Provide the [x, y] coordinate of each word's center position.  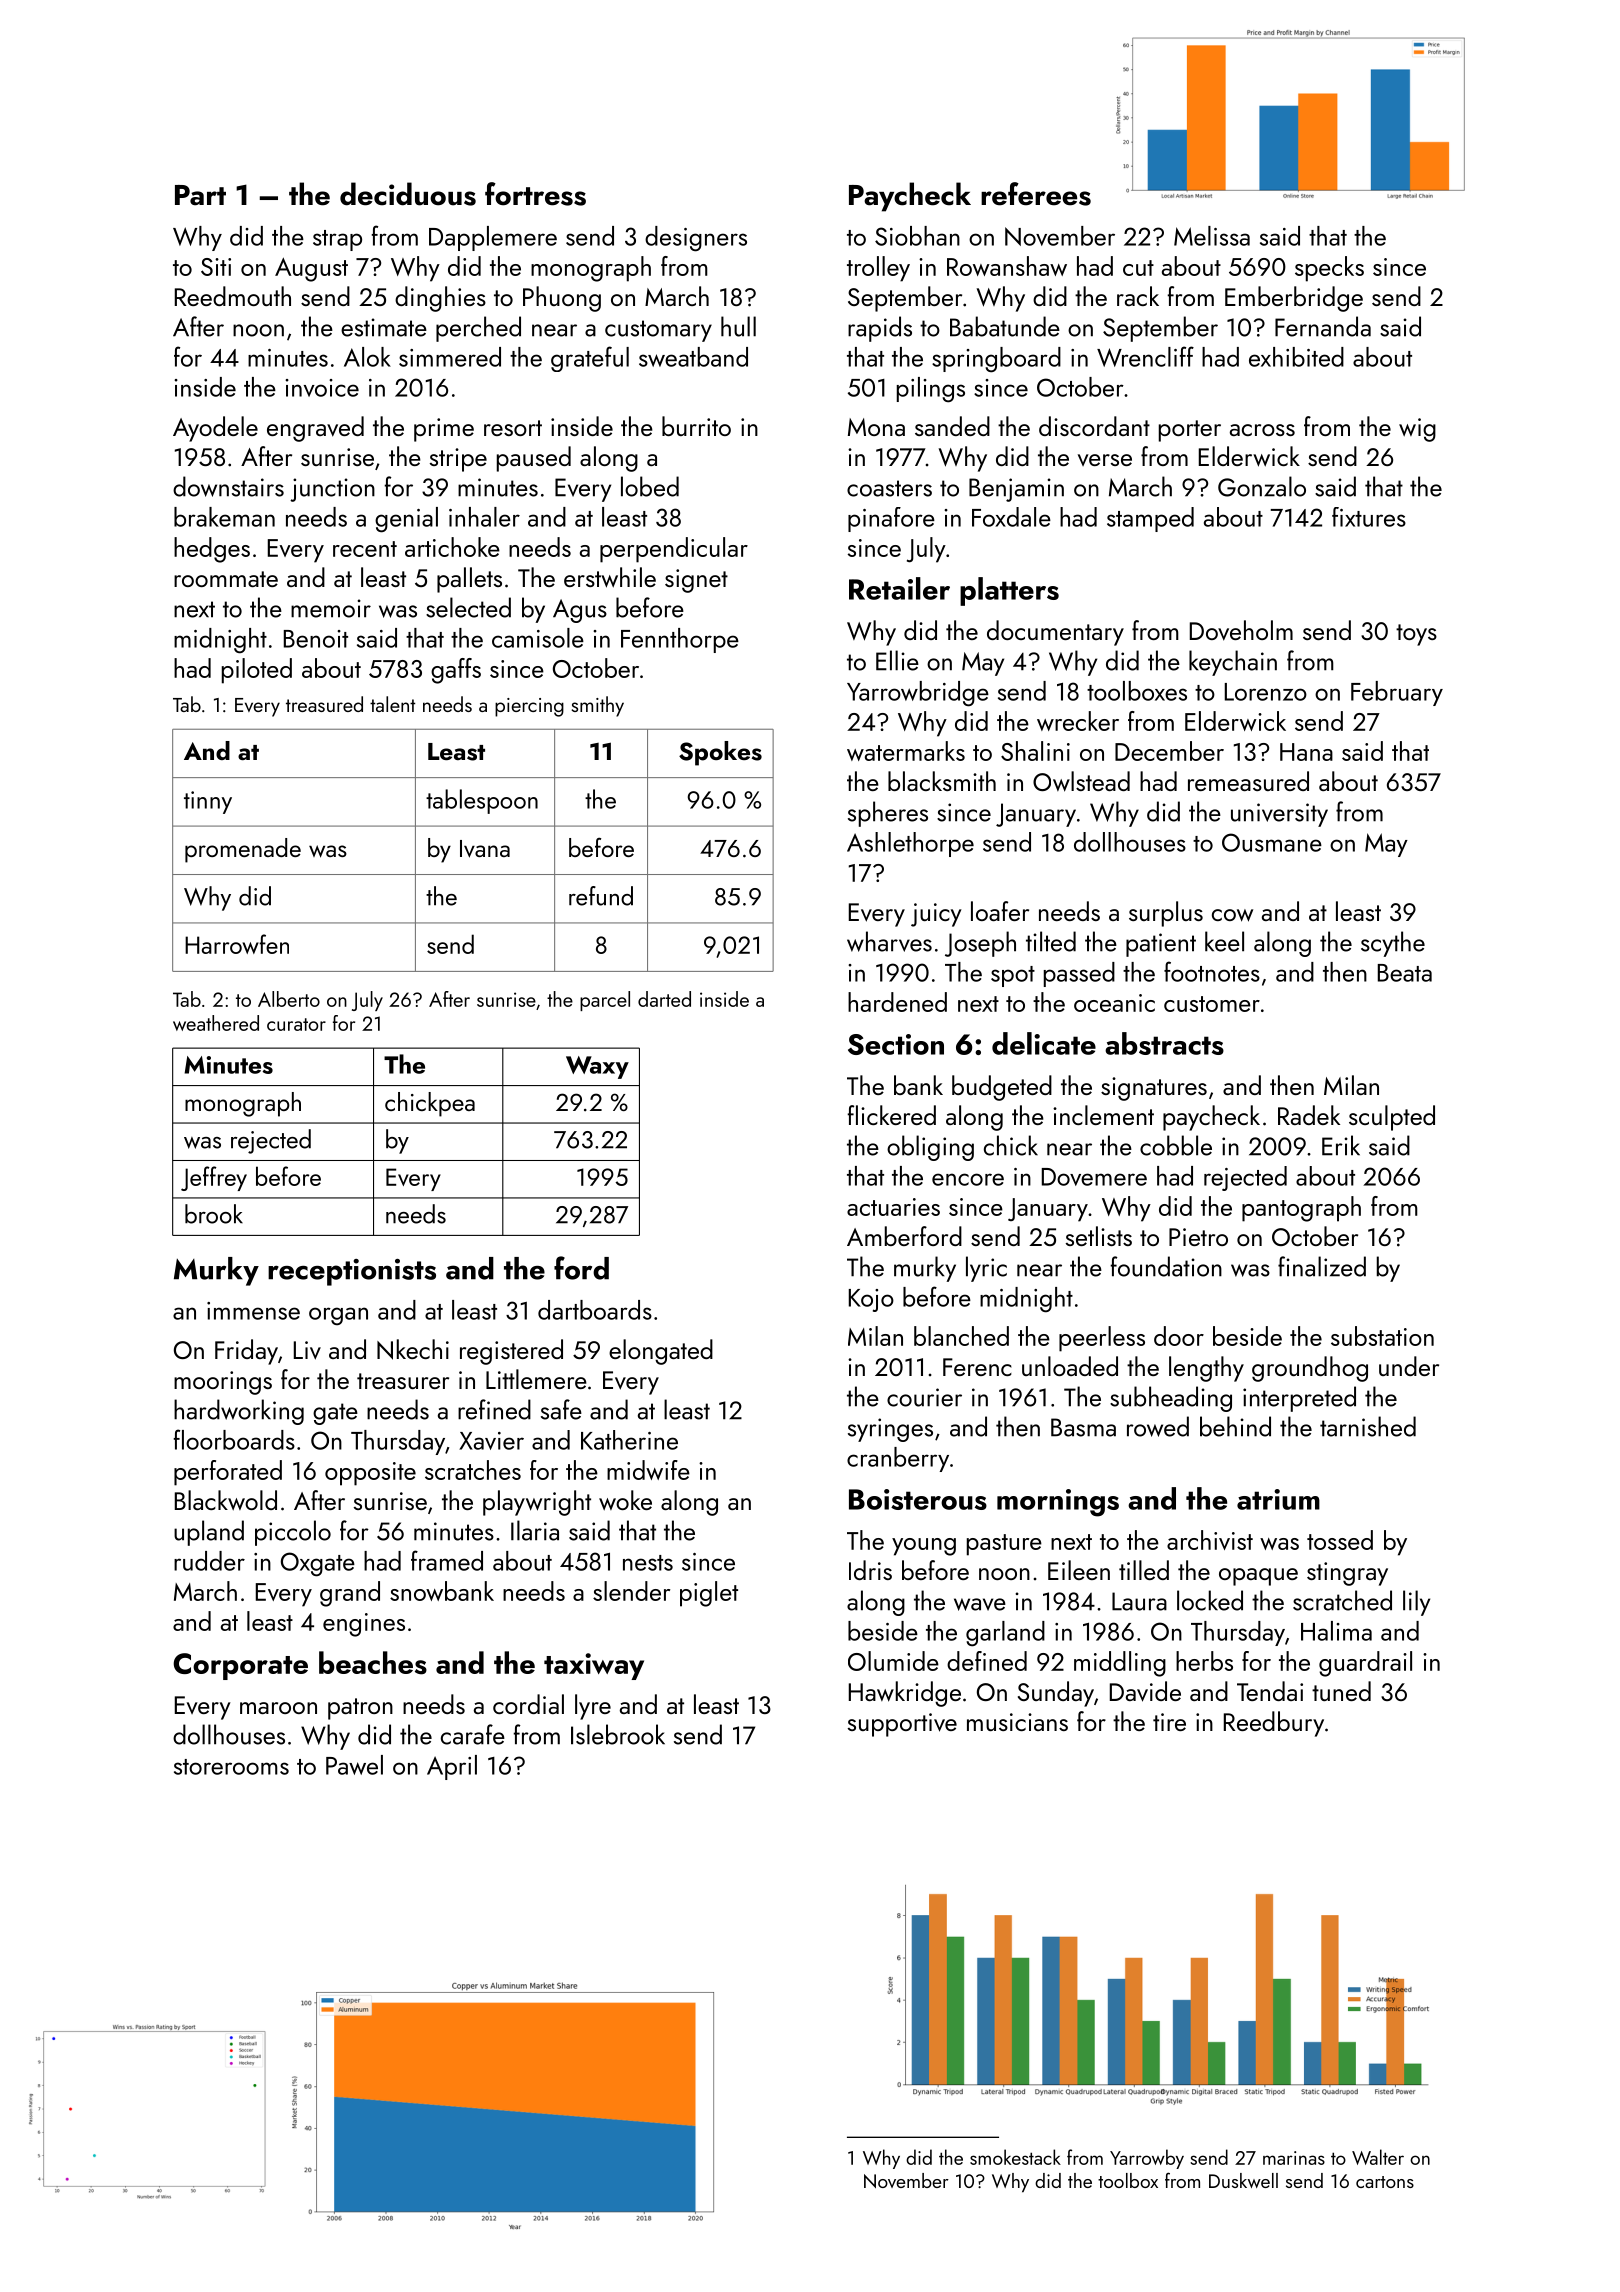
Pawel [354, 1765]
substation [1382, 1336]
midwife [648, 1470]
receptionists [352, 1272]
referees [1036, 194]
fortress [535, 194]
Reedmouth [233, 296]
